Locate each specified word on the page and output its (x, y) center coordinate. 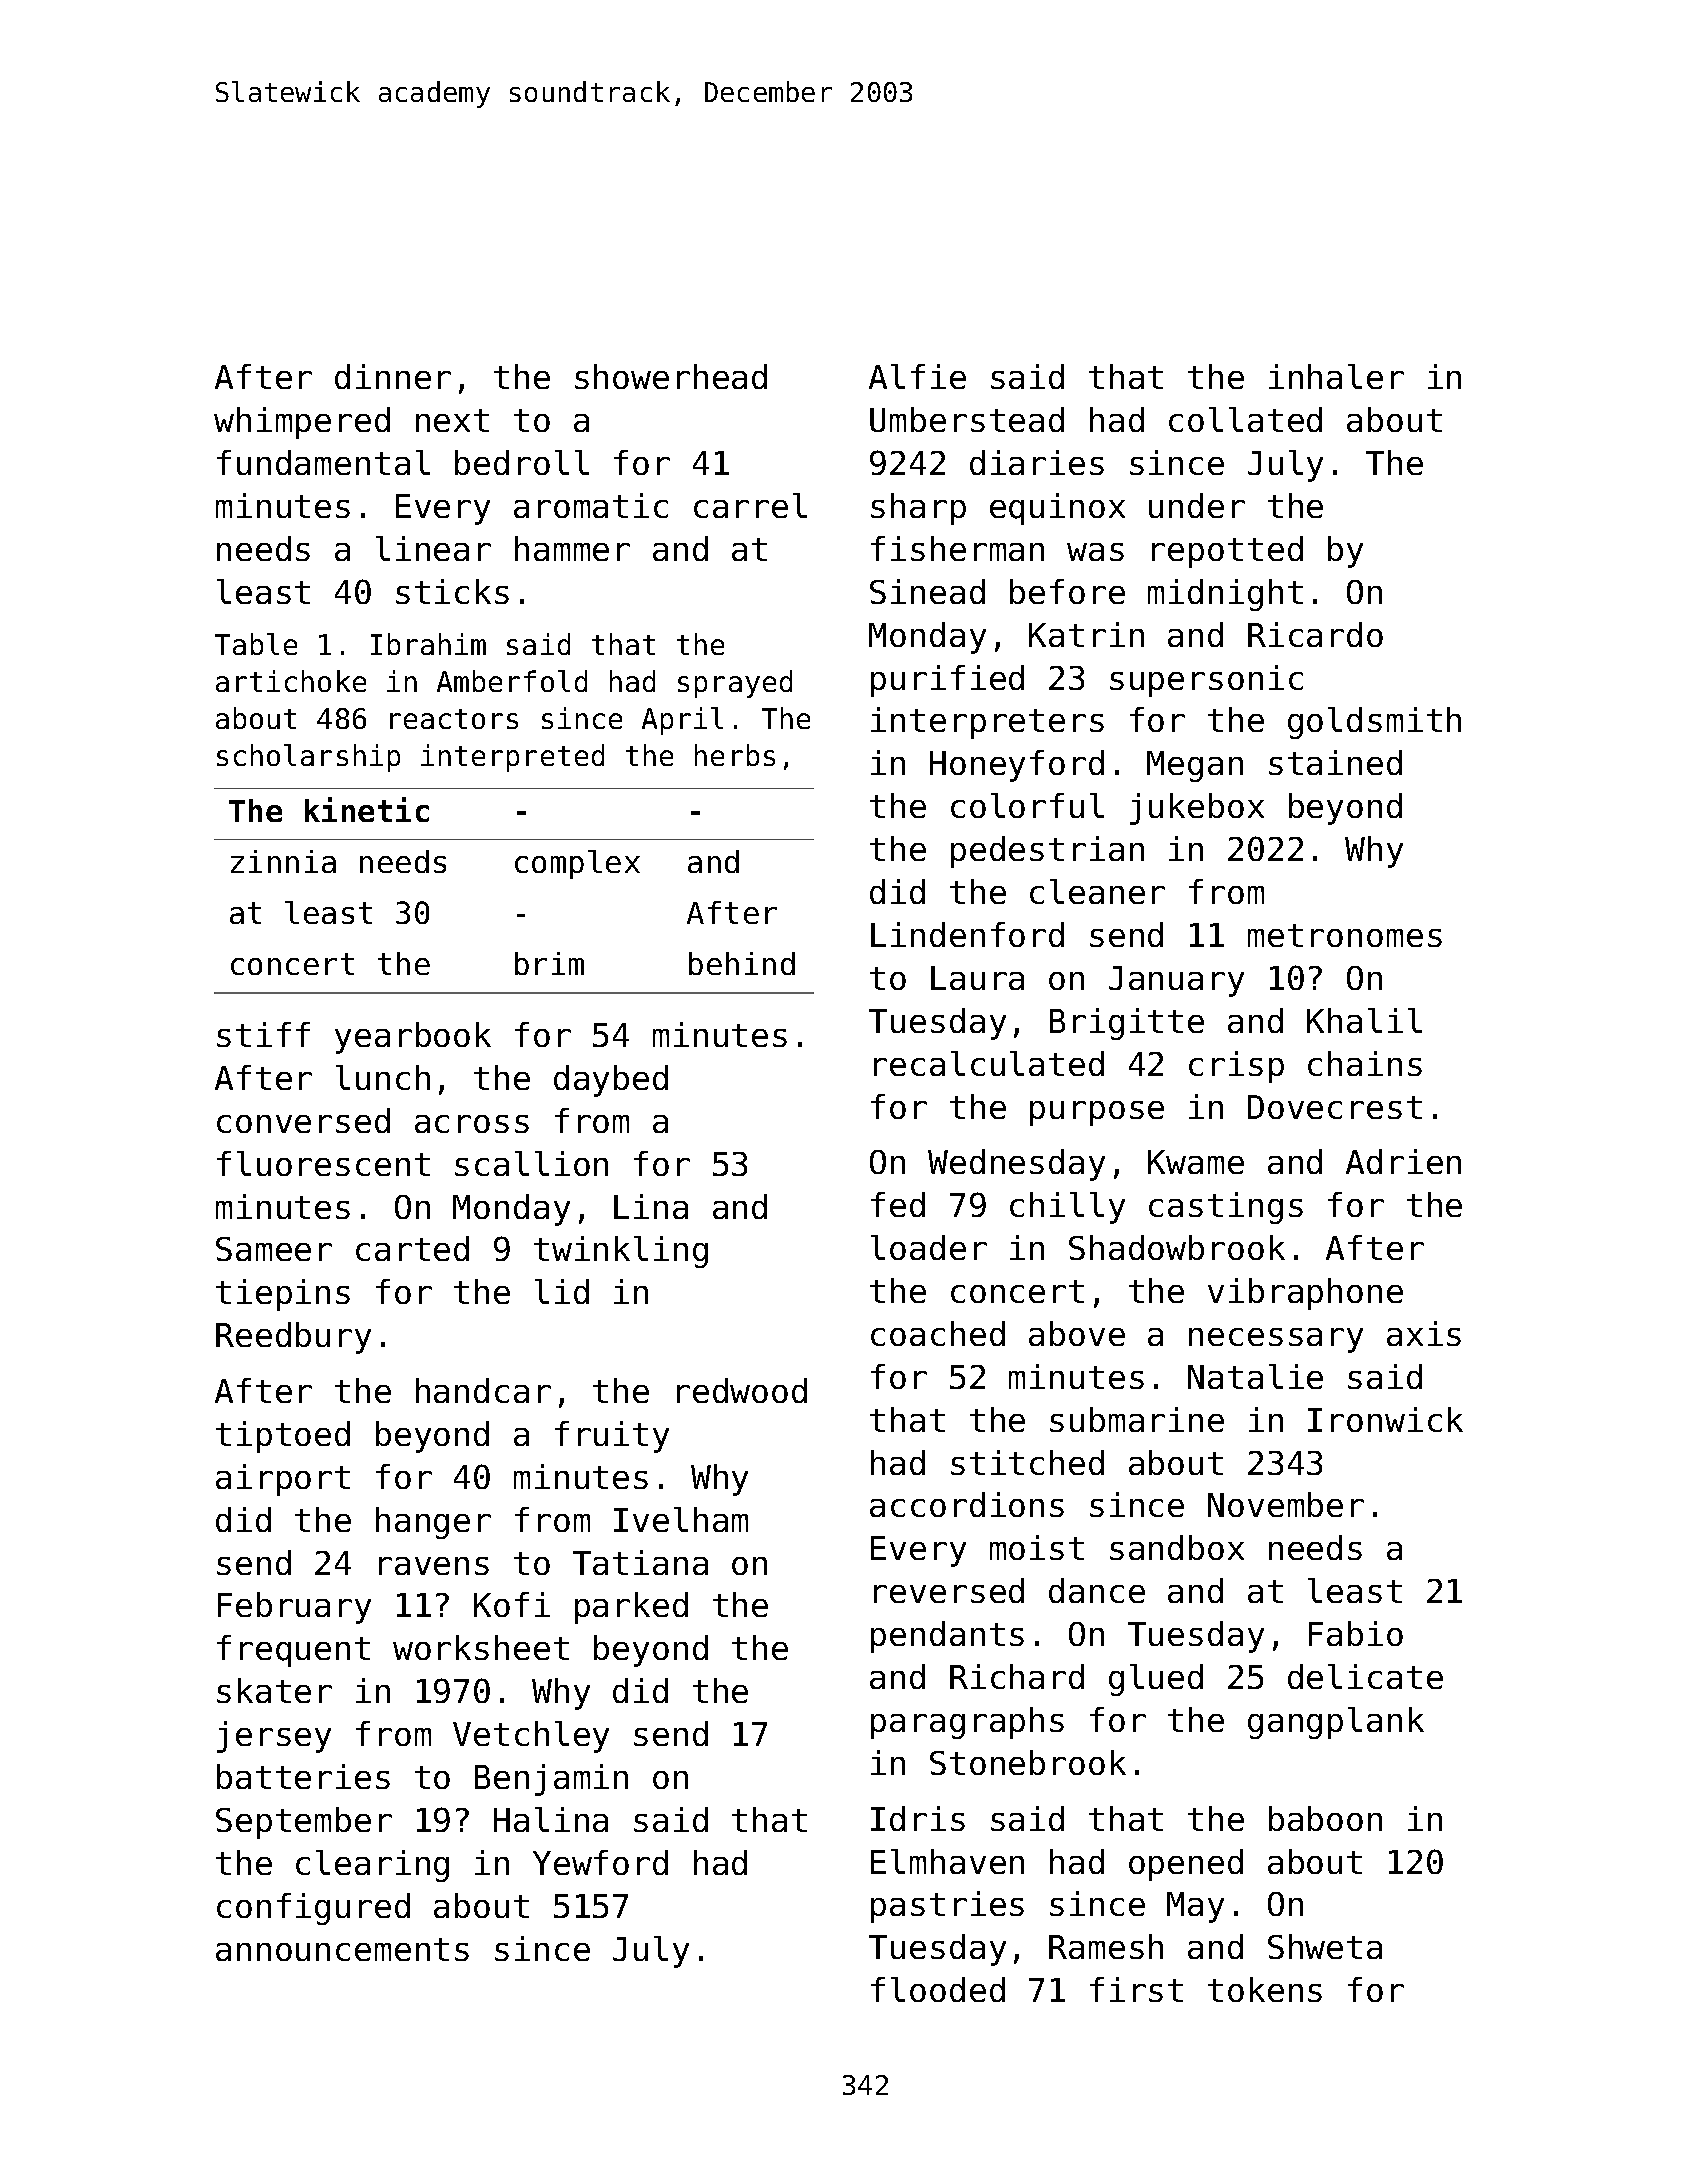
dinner (393, 376)
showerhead (671, 376)
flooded (938, 1989)
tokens (1265, 1989)
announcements (342, 1949)
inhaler (1336, 376)
